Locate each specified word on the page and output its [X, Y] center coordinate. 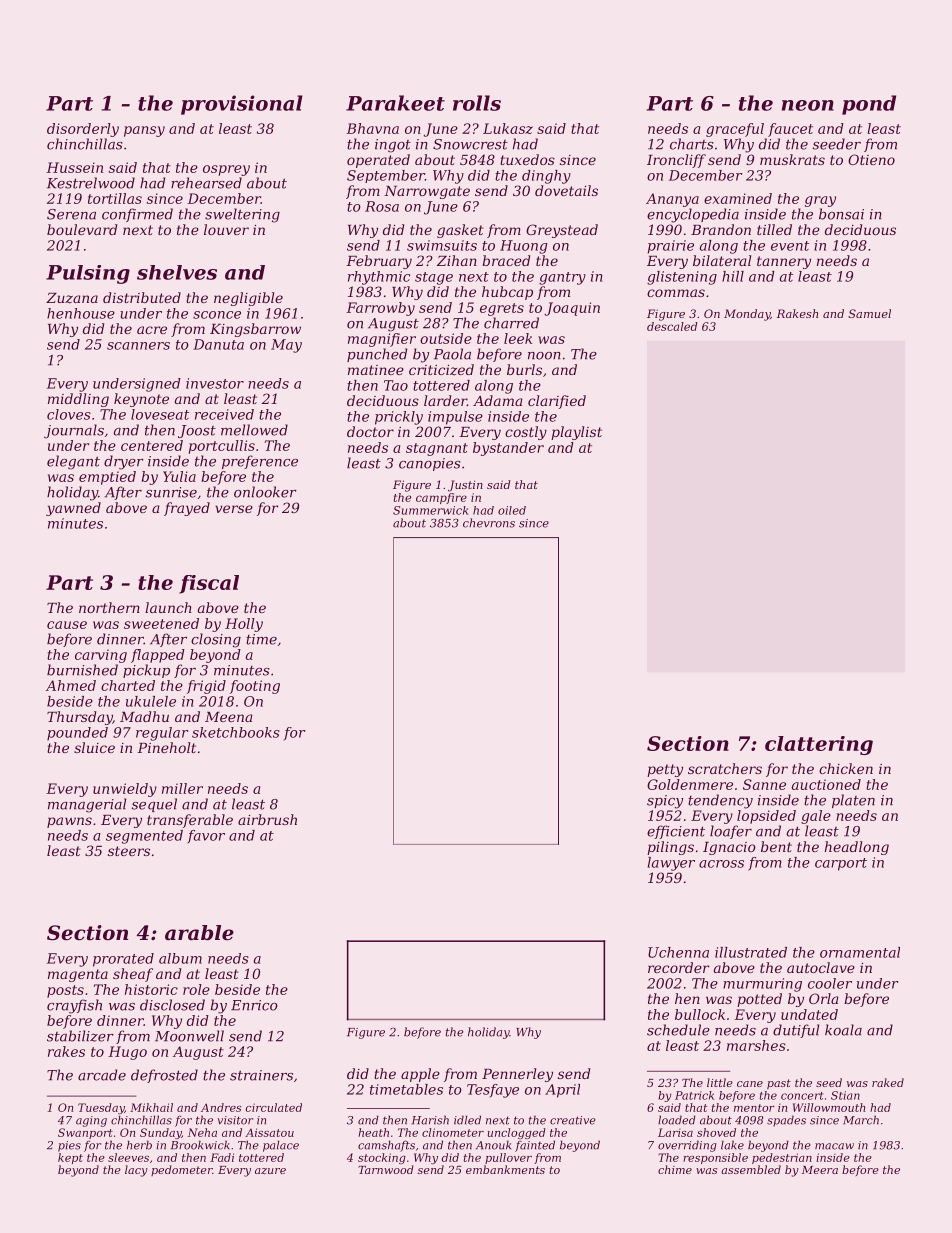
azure [270, 1171]
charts [692, 144]
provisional [242, 105]
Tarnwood [386, 1169]
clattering [819, 745]
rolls [477, 103]
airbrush [267, 819]
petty [665, 770]
